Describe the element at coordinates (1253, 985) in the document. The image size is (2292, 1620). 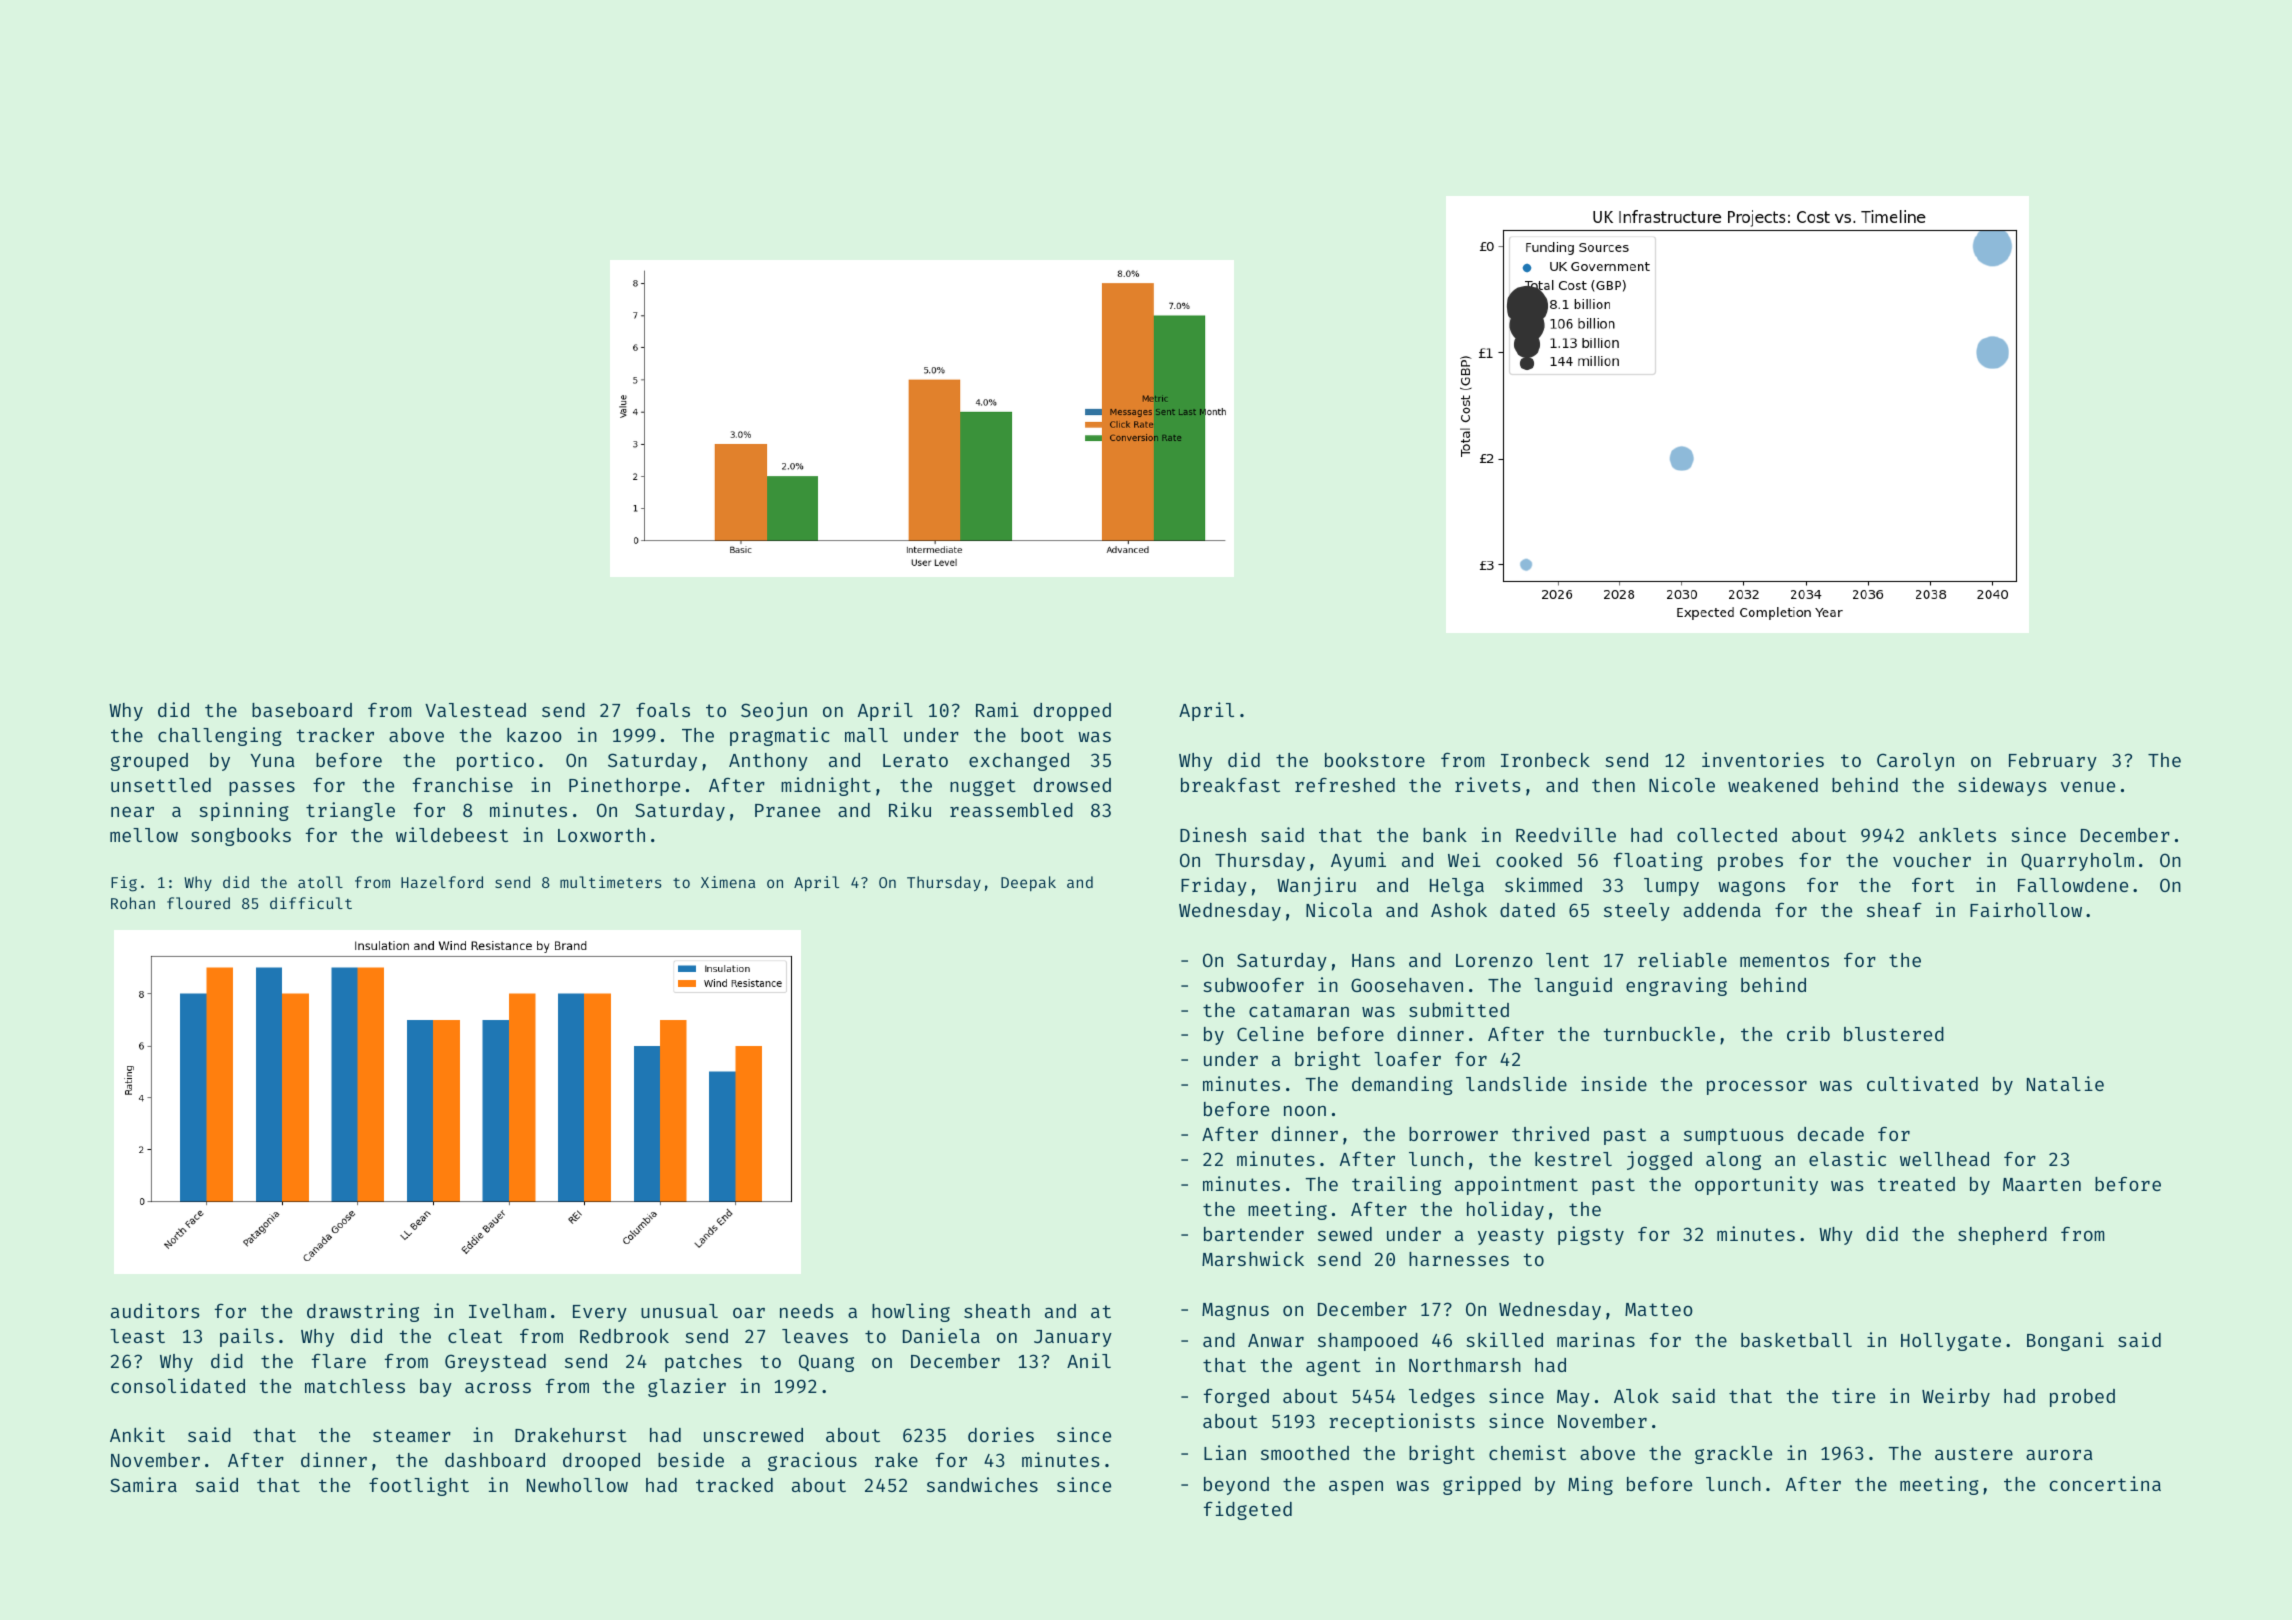
I see `subwoofer` at that location.
